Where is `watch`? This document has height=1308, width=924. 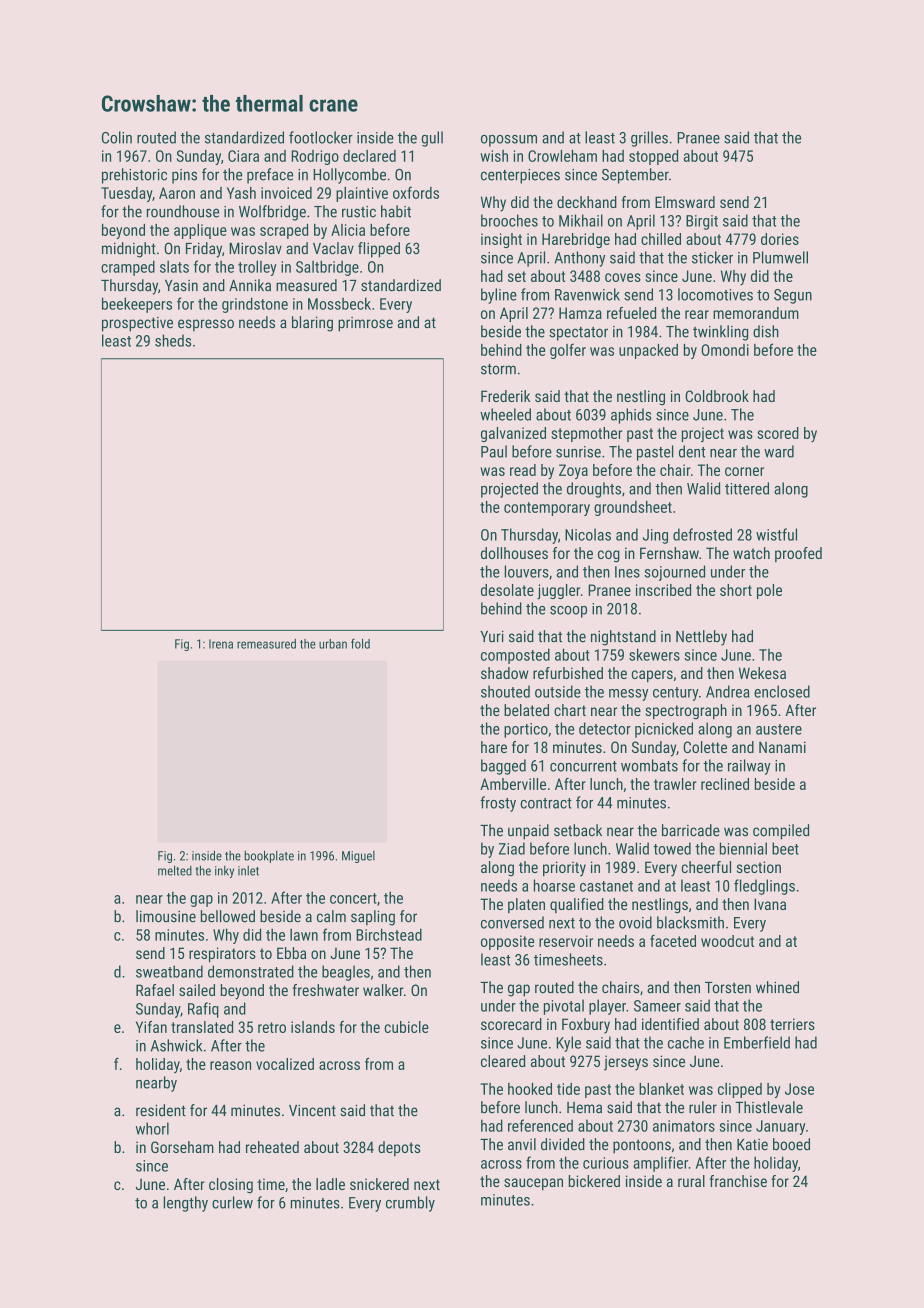 watch is located at coordinates (751, 553).
